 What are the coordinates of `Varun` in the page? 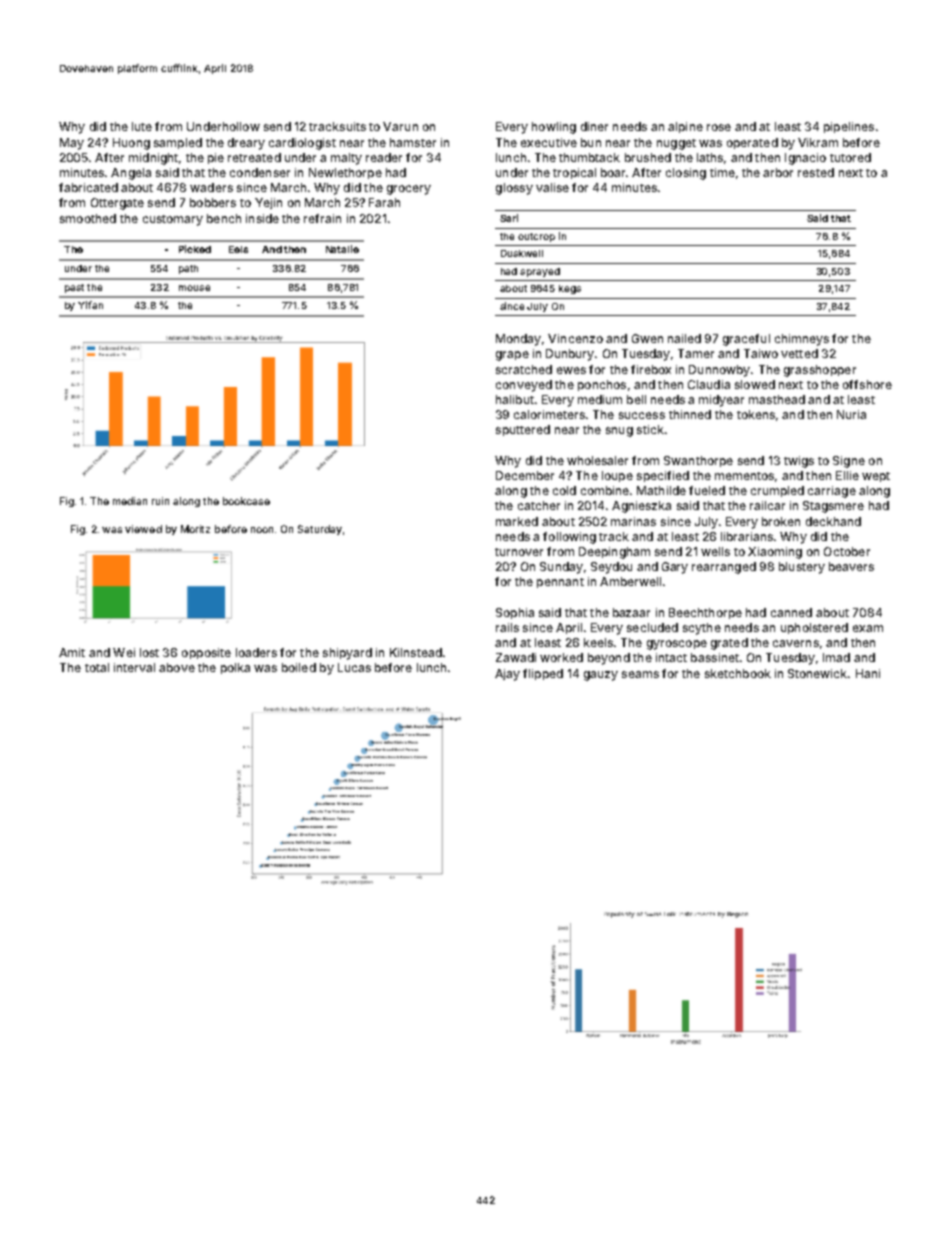 It's located at (400, 126).
